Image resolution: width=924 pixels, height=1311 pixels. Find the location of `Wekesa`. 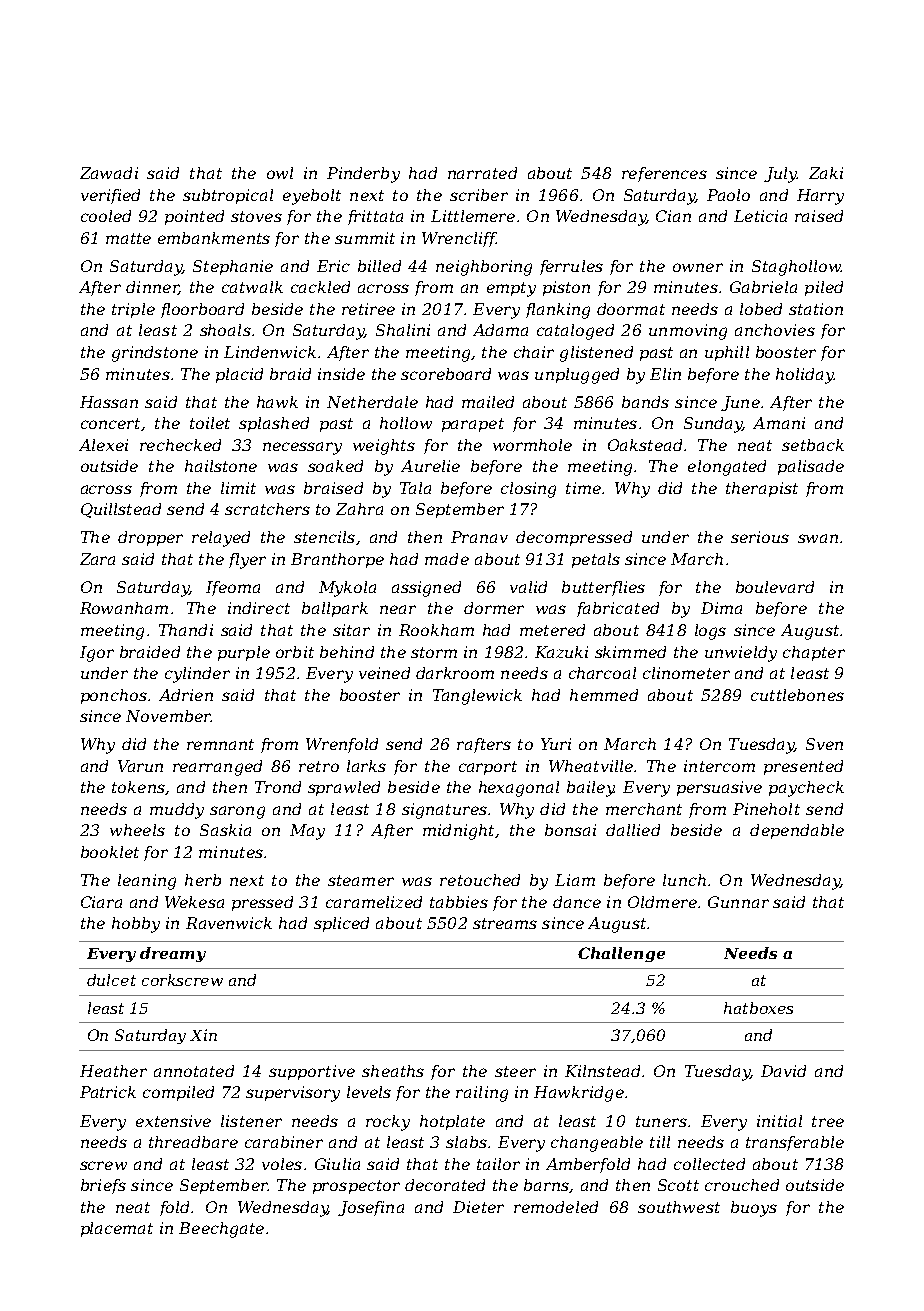

Wekesa is located at coordinates (194, 902).
